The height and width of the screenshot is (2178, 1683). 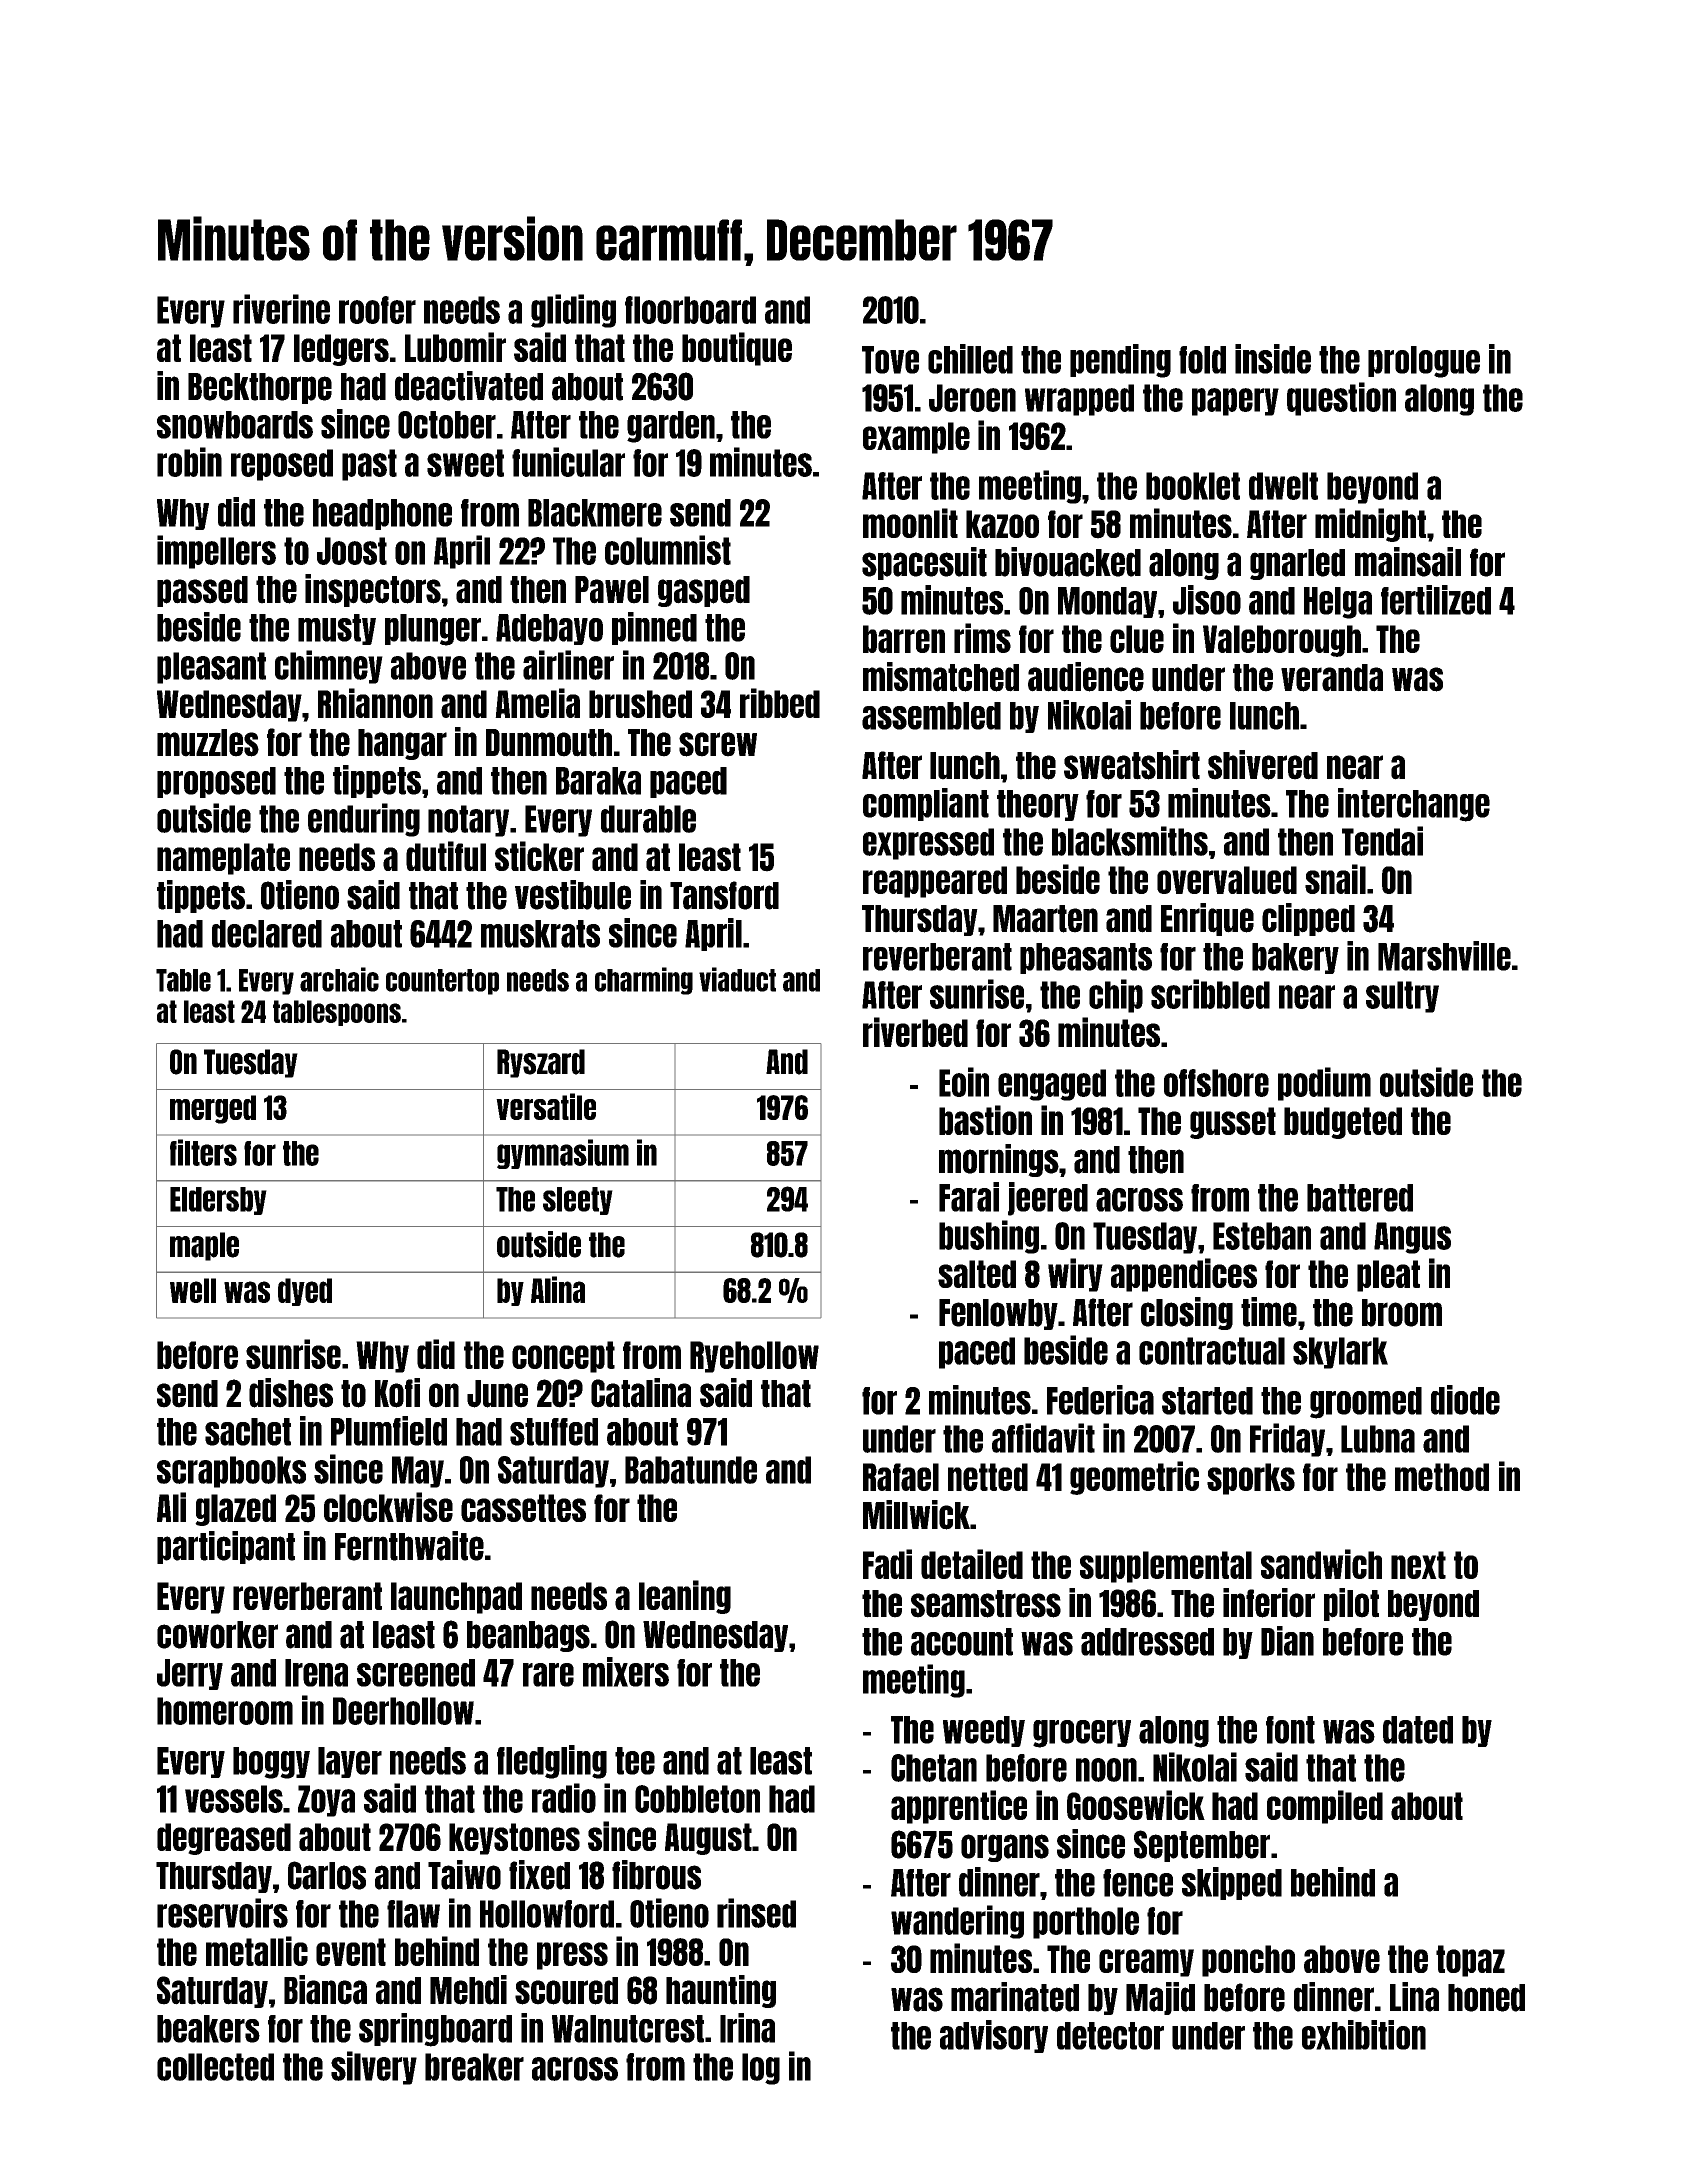 What do you see at coordinates (737, 979) in the screenshot?
I see `viaduct` at bounding box center [737, 979].
